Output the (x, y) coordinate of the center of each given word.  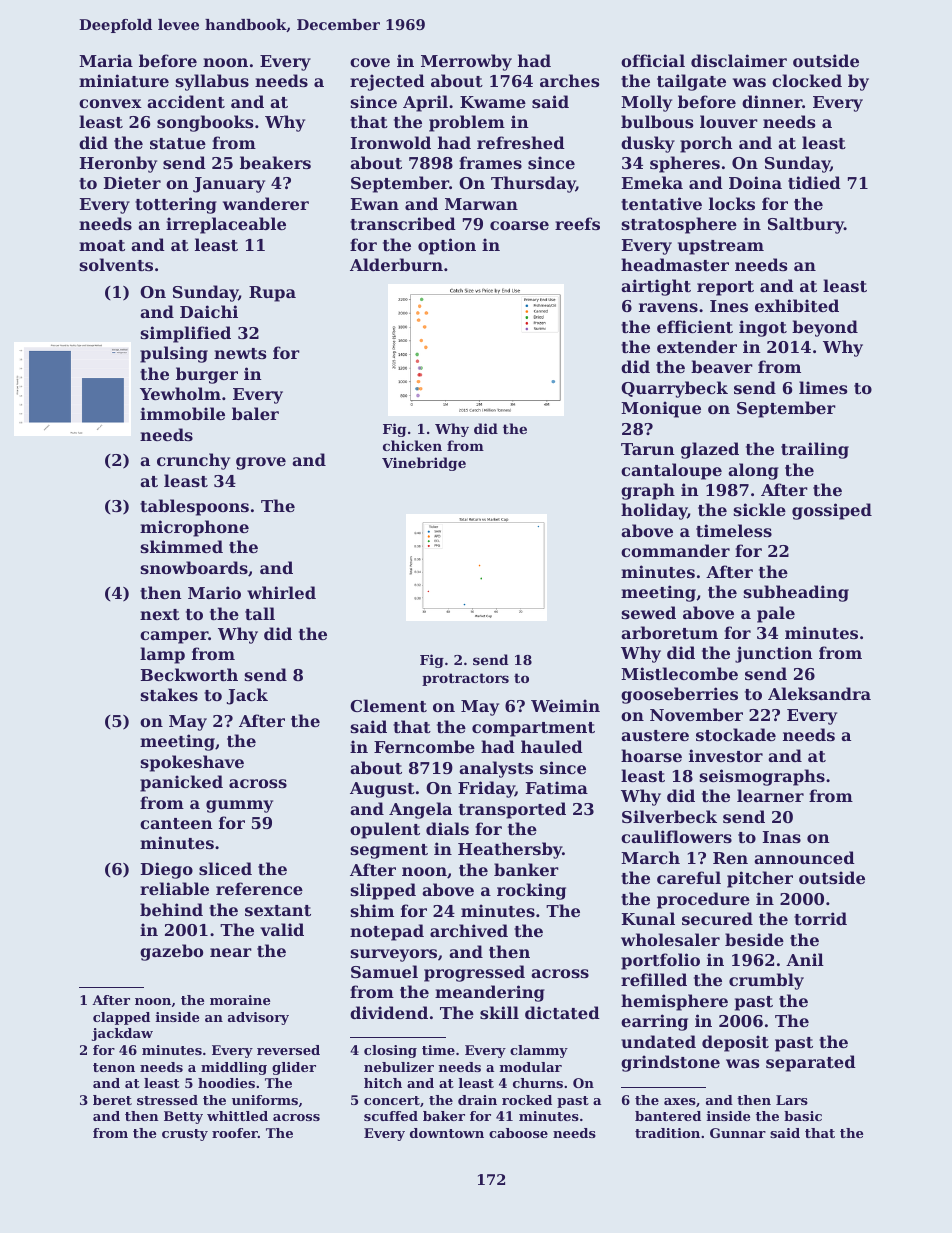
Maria (106, 60)
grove (261, 463)
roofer (235, 1133)
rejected (387, 82)
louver (729, 121)
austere (655, 735)
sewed (649, 612)
